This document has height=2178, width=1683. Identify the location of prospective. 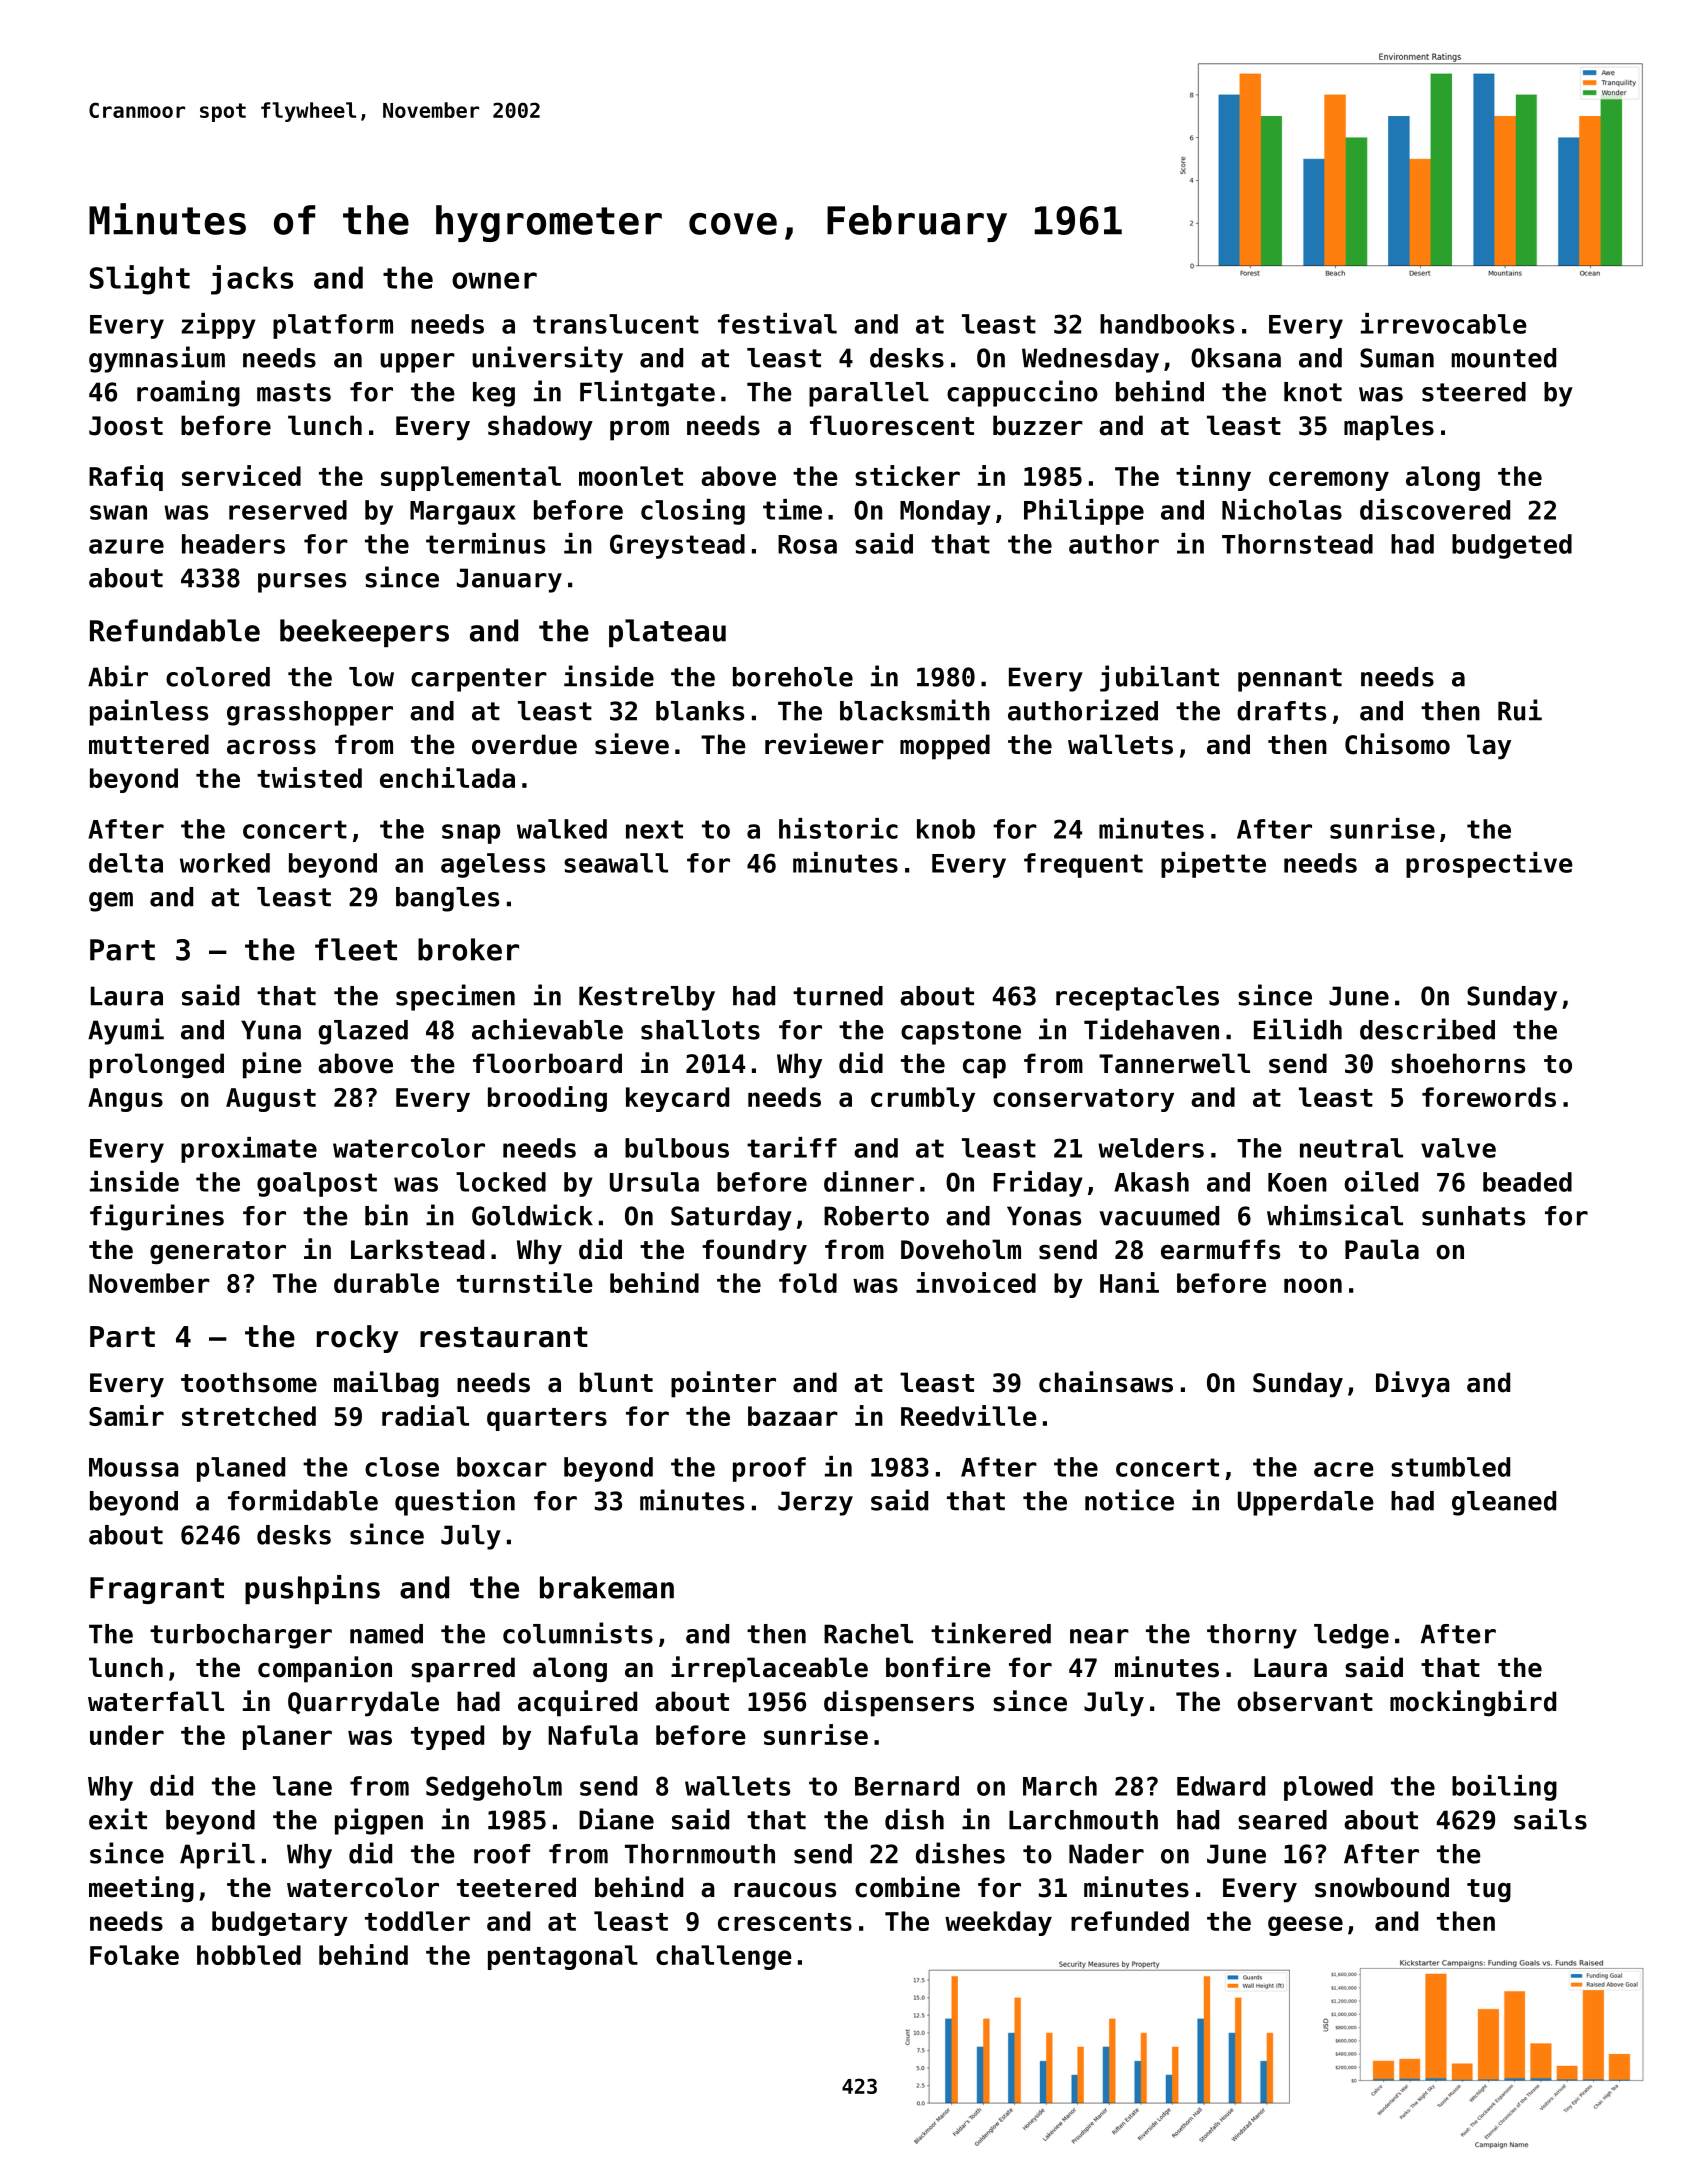
(1489, 865).
